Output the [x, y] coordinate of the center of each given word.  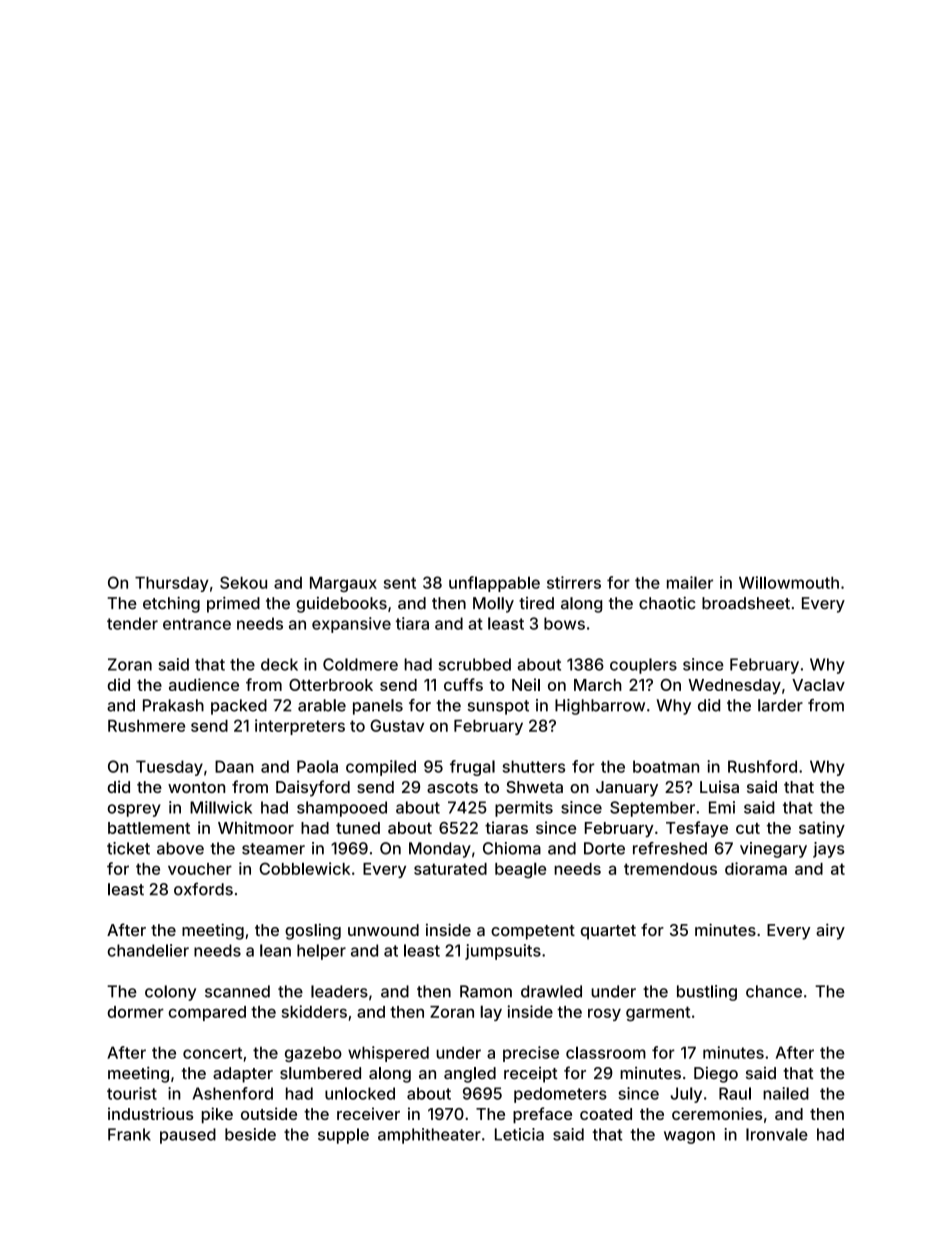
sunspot [498, 707]
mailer [690, 582]
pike [217, 1115]
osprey [134, 810]
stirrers [574, 582]
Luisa [719, 787]
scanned [237, 991]
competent [533, 932]
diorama [756, 868]
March [598, 685]
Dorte [604, 848]
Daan [234, 766]
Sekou [243, 582]
